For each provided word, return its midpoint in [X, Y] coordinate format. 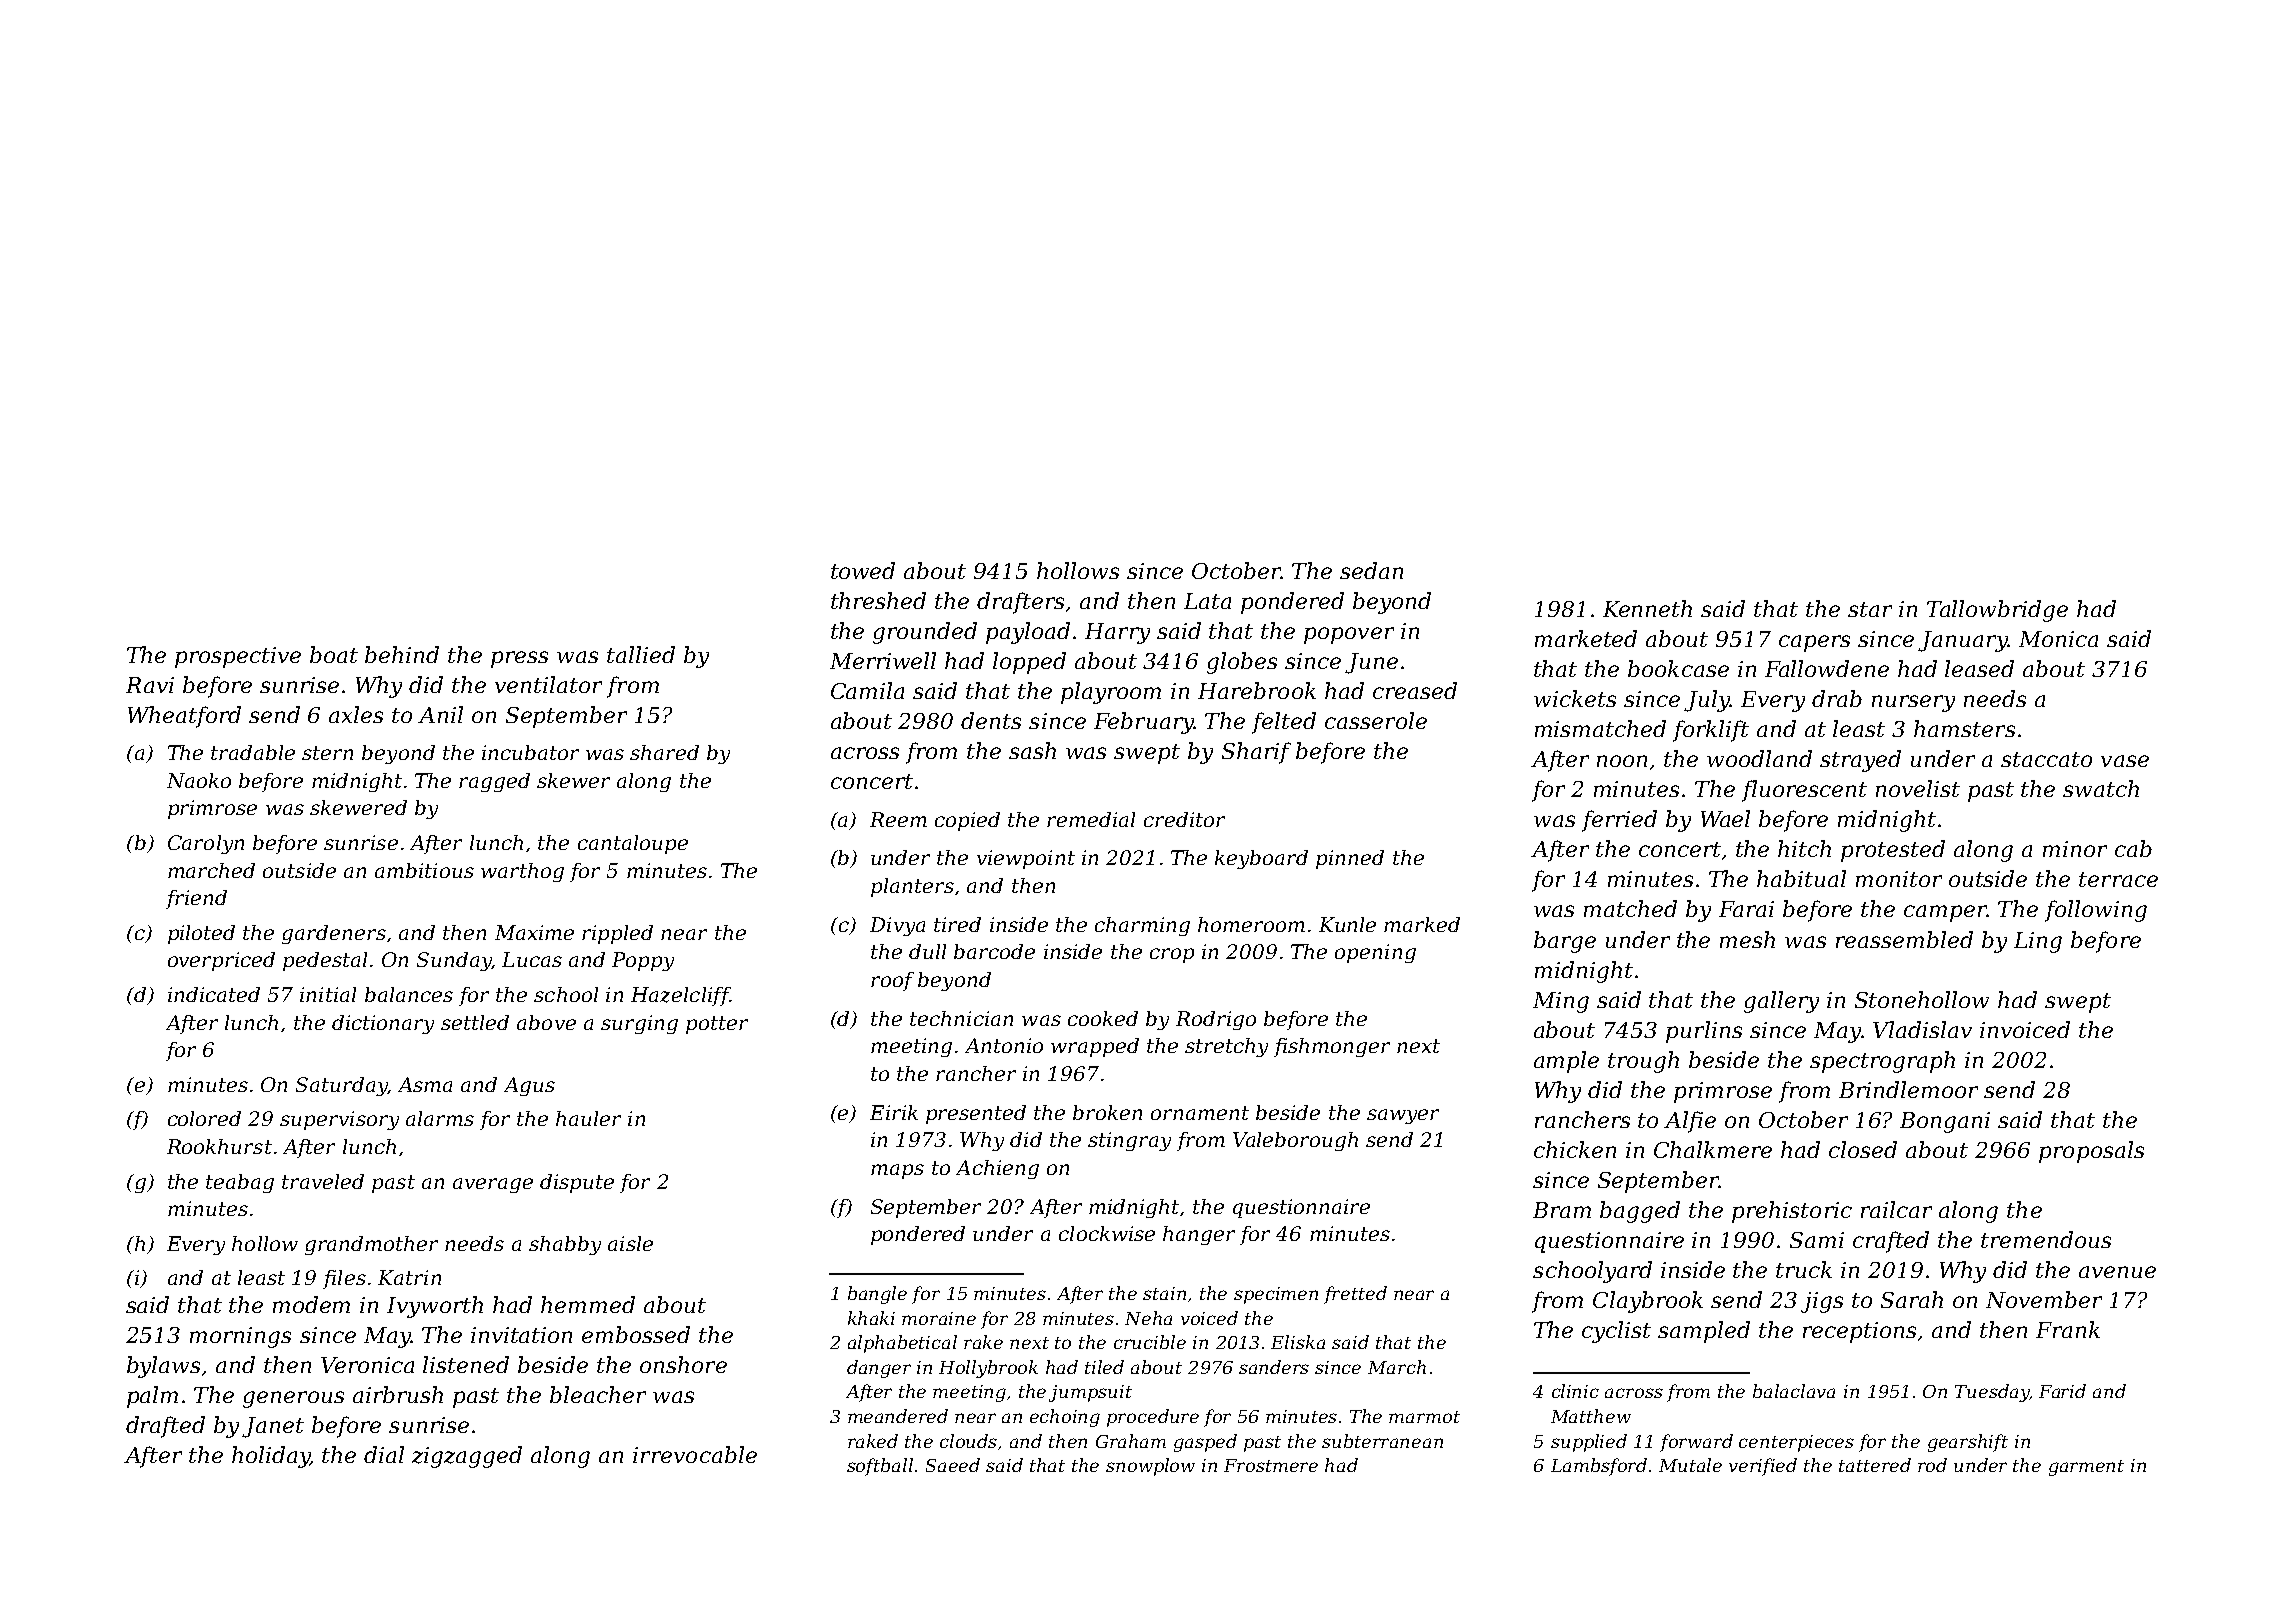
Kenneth [1647, 608]
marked [1422, 924]
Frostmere [1271, 1465]
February [1144, 723]
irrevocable [695, 1454]
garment [2086, 1468]
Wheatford [184, 717]
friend [196, 899]
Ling [2038, 942]
